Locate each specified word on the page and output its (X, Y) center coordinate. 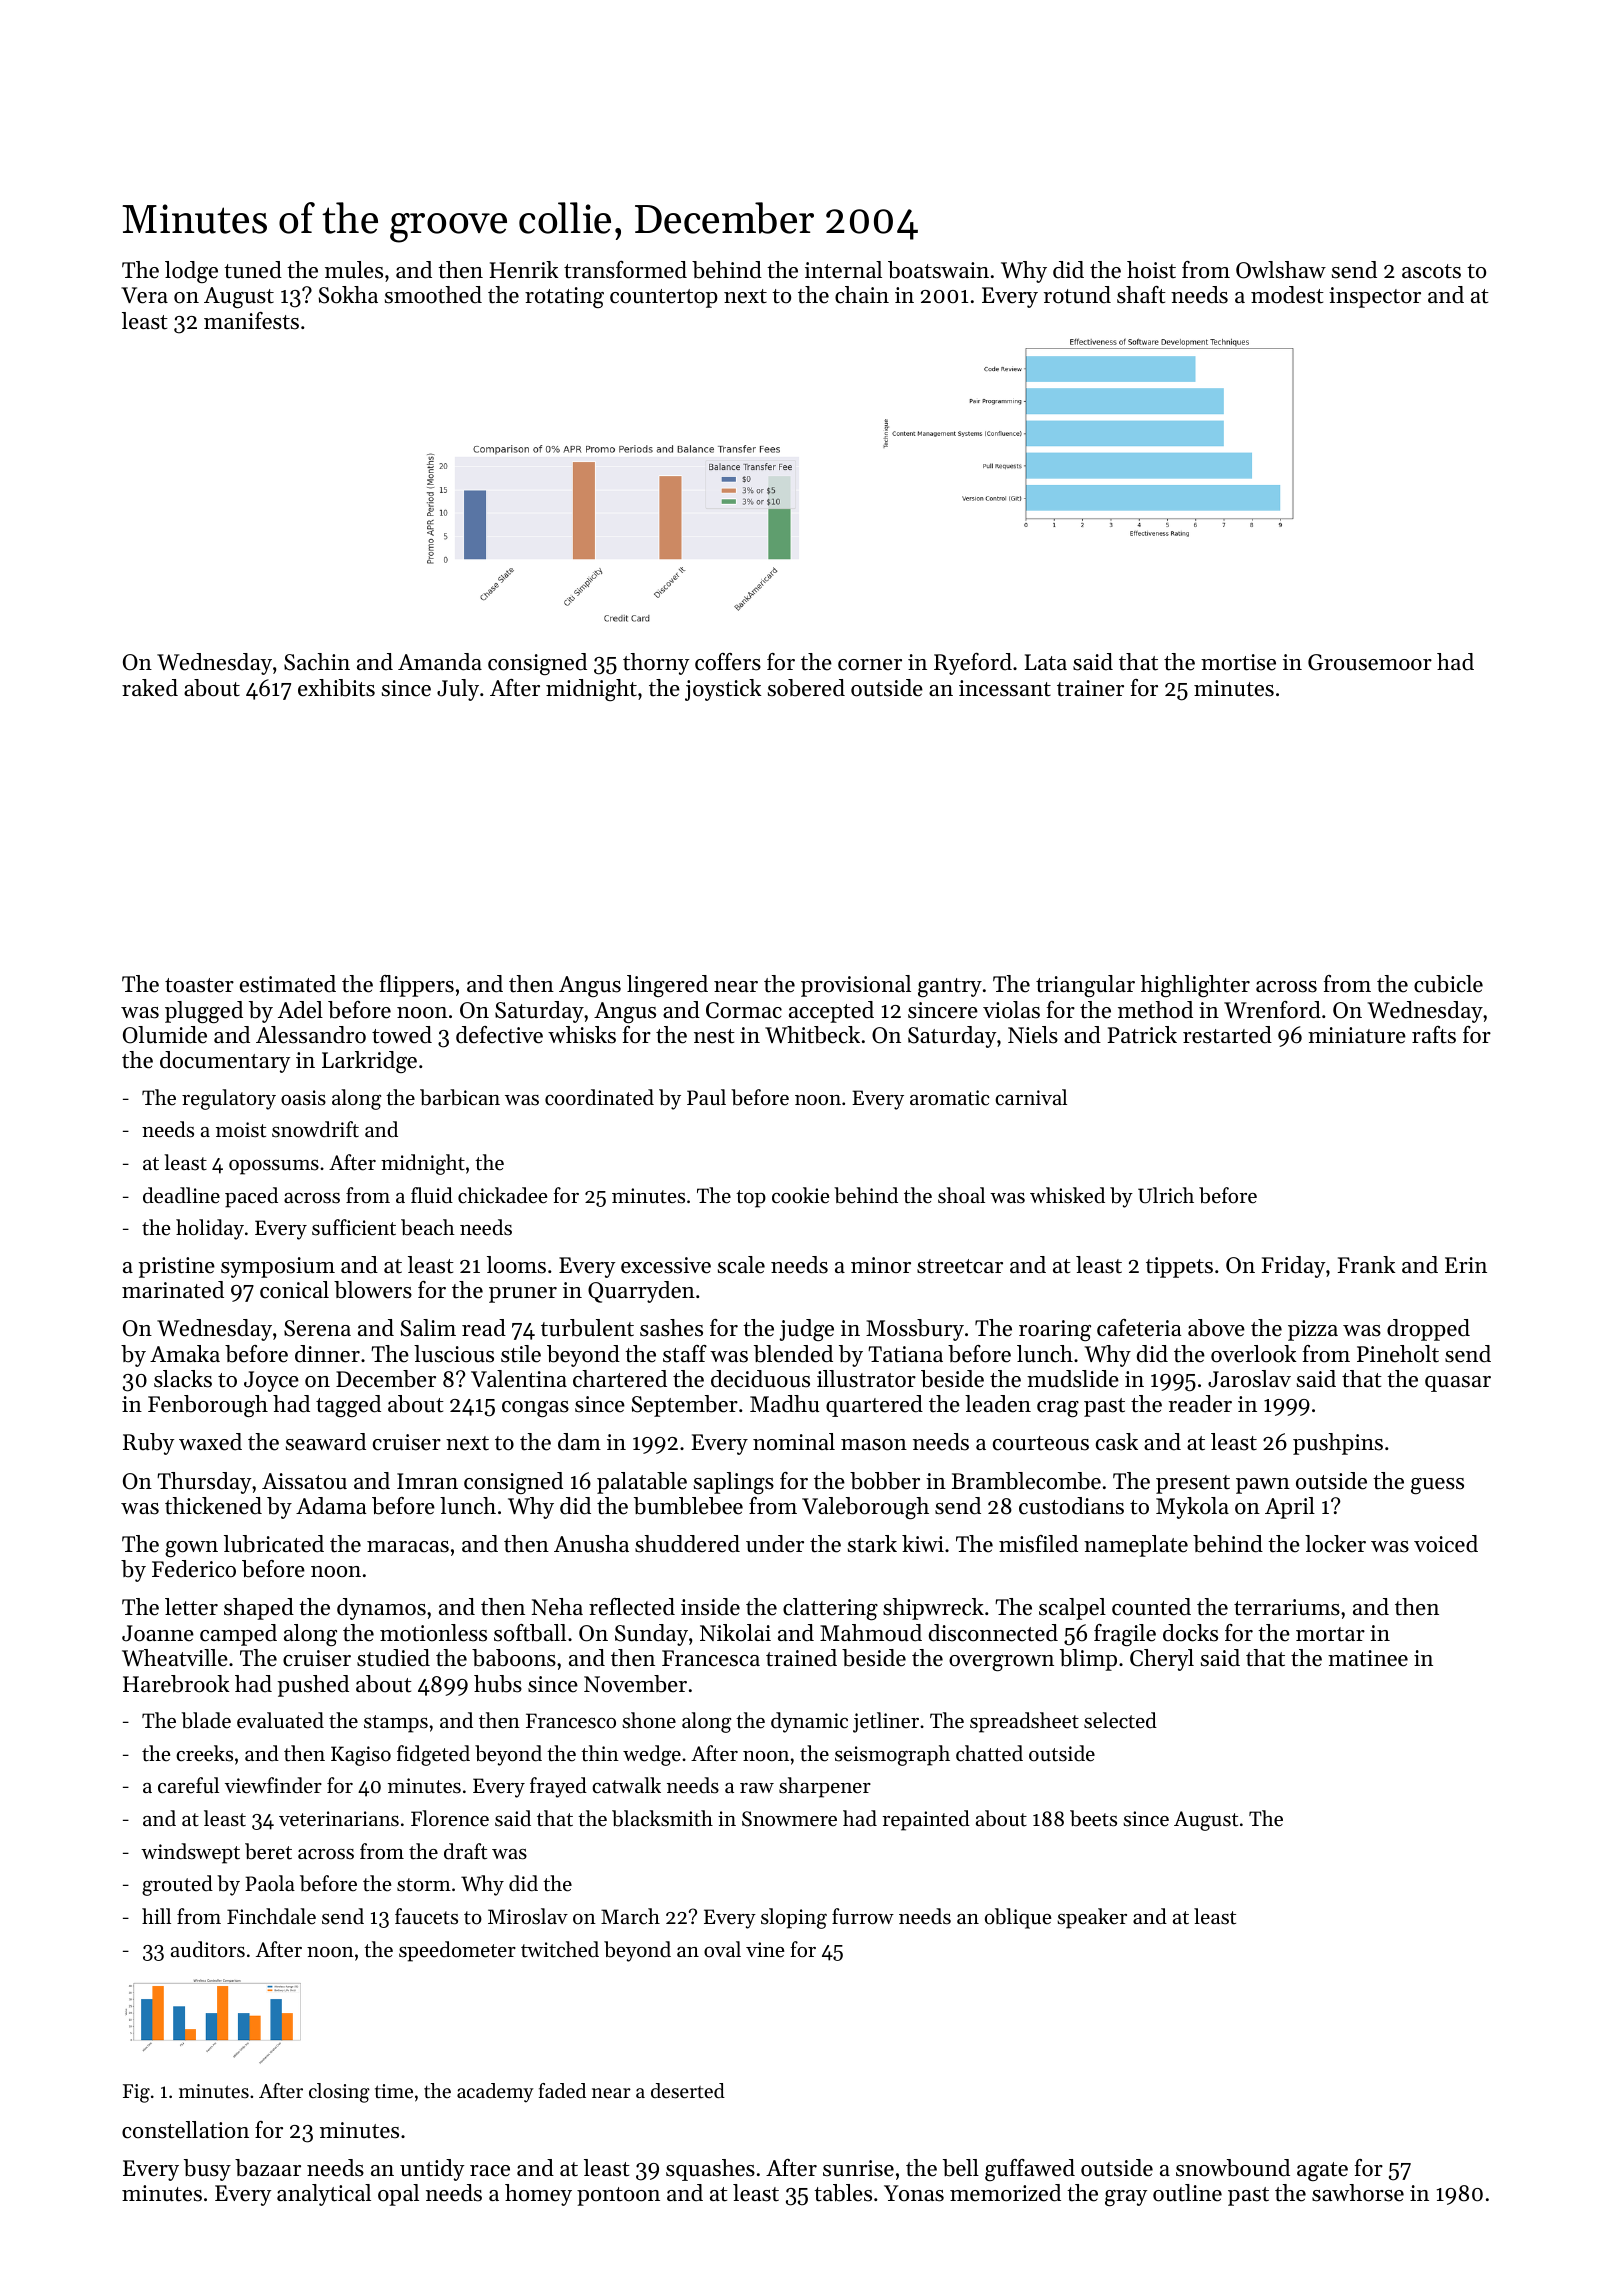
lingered (667, 986)
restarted (1227, 1035)
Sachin (317, 662)
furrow (863, 1916)
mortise (1238, 662)
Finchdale (271, 1916)
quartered (874, 1406)
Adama (331, 1506)
